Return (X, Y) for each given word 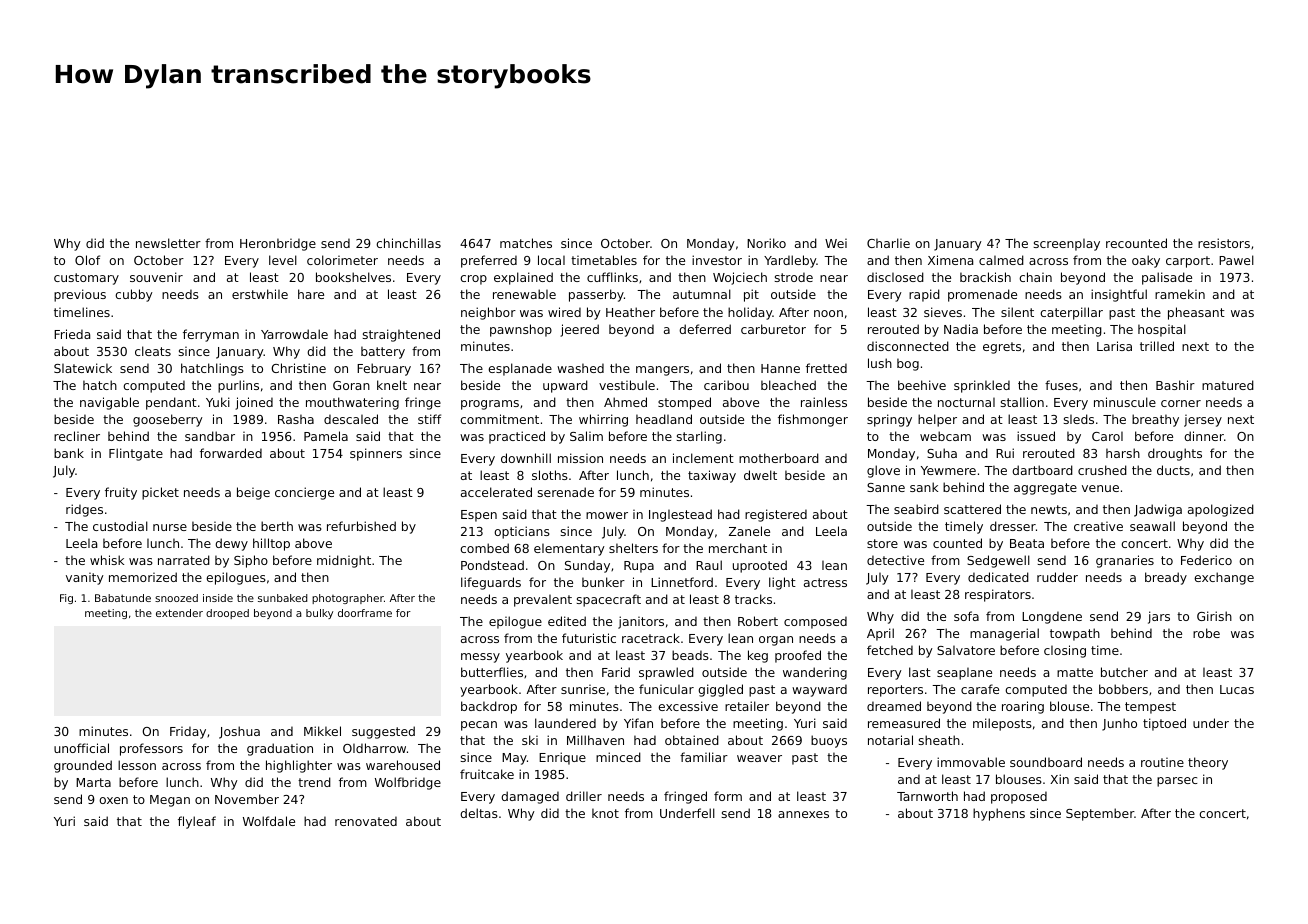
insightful (1119, 295)
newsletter (168, 243)
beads (690, 655)
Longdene (1052, 617)
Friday (188, 732)
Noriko (766, 243)
